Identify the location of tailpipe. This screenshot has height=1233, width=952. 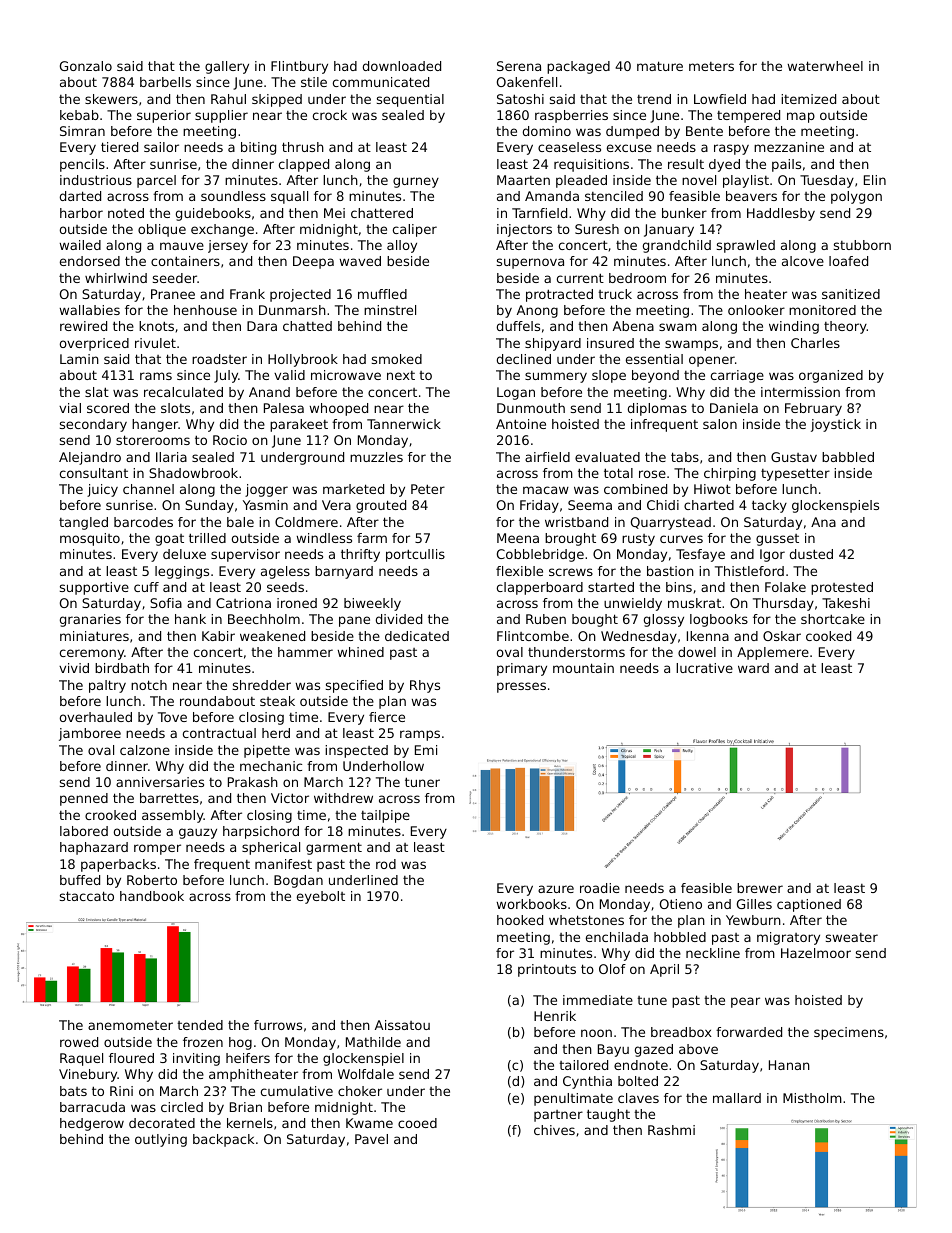
(385, 816).
